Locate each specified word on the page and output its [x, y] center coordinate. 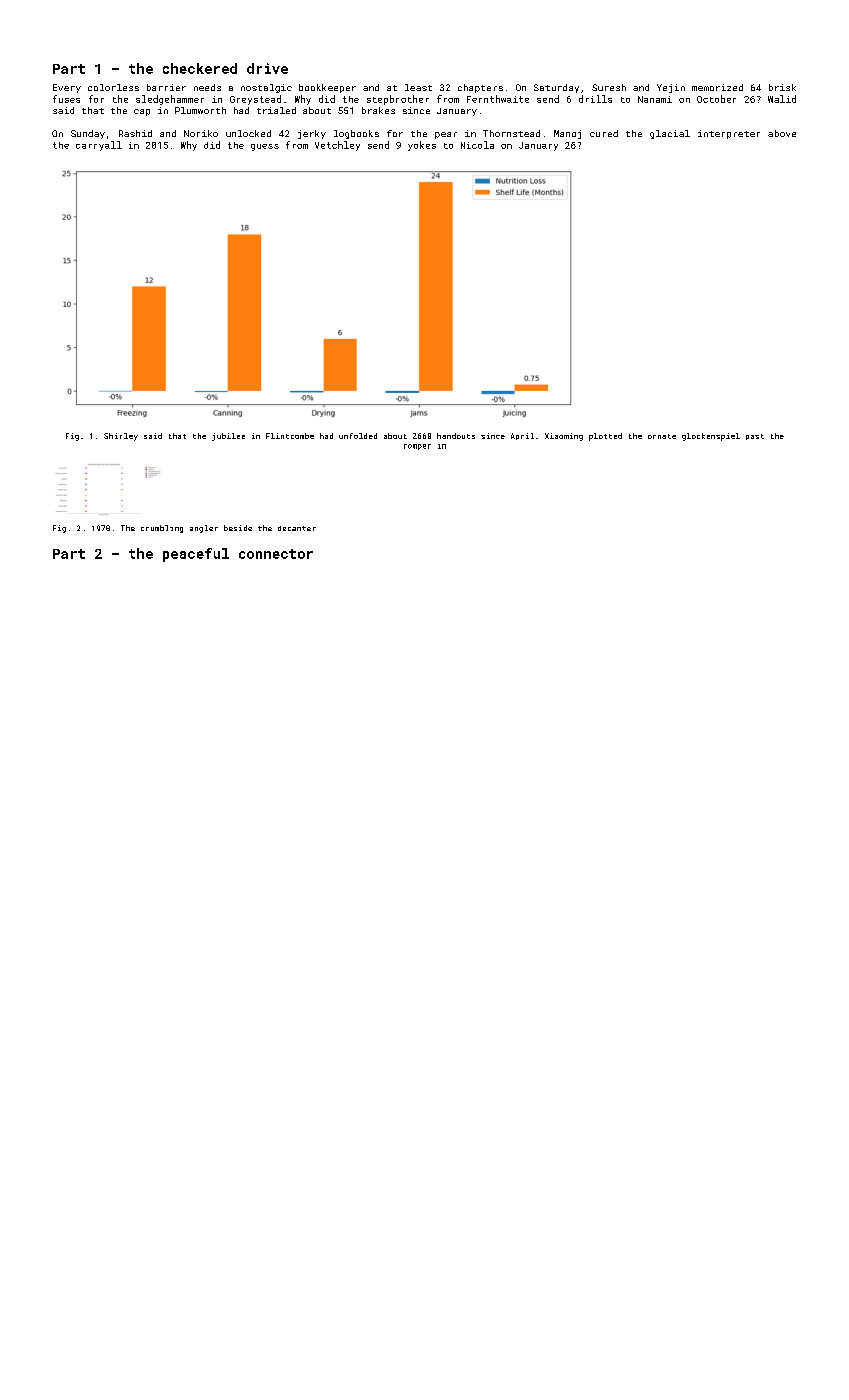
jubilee [228, 437]
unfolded [358, 436]
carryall [99, 146]
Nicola [477, 145]
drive [267, 68]
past [755, 437]
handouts [456, 436]
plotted [605, 437]
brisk [782, 87]
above [782, 133]
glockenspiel [711, 437]
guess [265, 147]
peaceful [196, 555]
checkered [200, 68]
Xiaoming [564, 437]
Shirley [121, 437]
